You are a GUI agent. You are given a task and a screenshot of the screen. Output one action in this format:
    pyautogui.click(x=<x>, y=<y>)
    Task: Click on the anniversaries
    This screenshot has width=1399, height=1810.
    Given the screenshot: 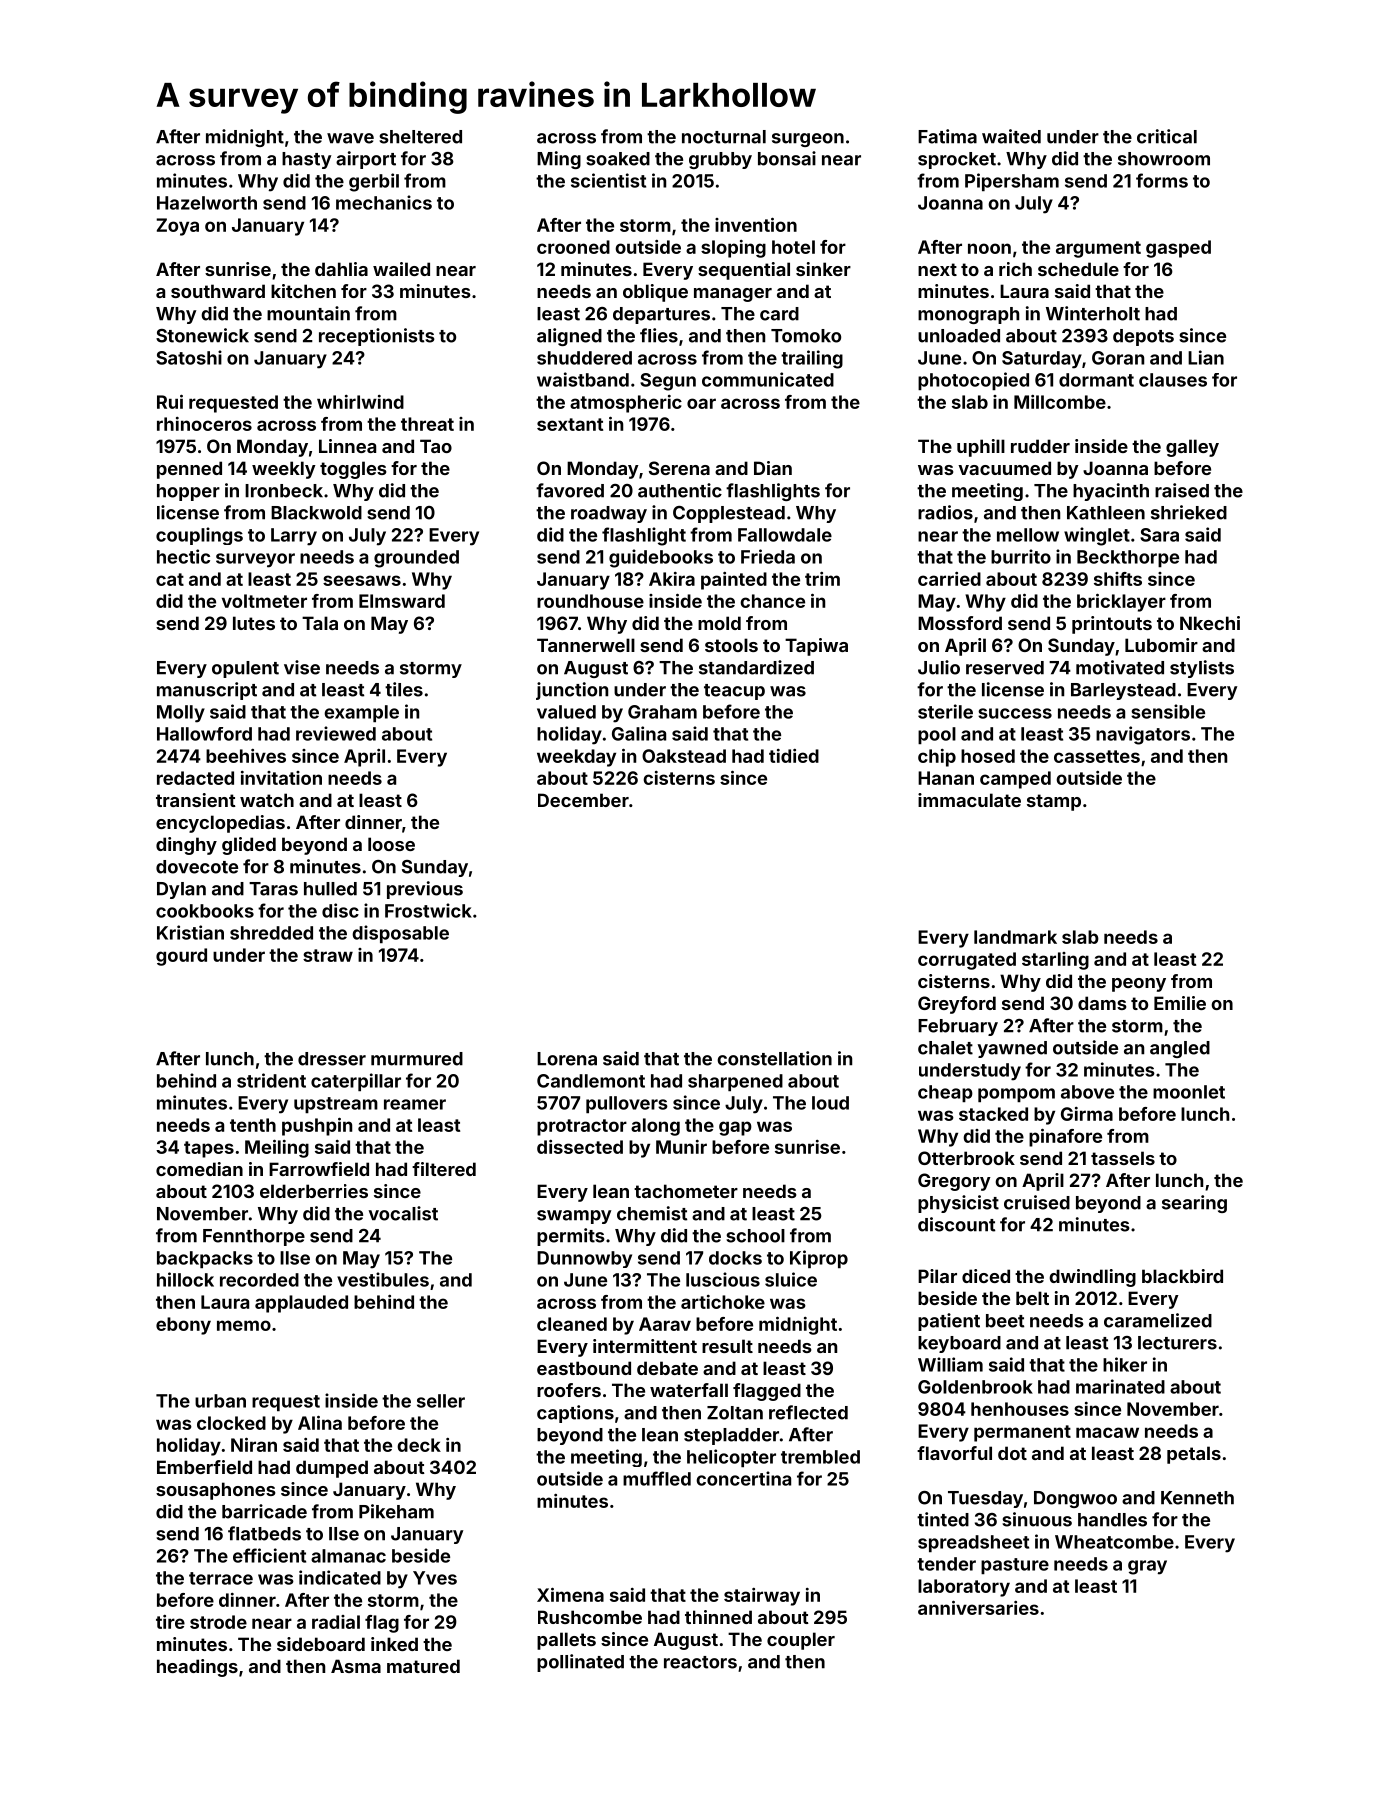 What is the action you would take?
    pyautogui.click(x=978, y=1607)
